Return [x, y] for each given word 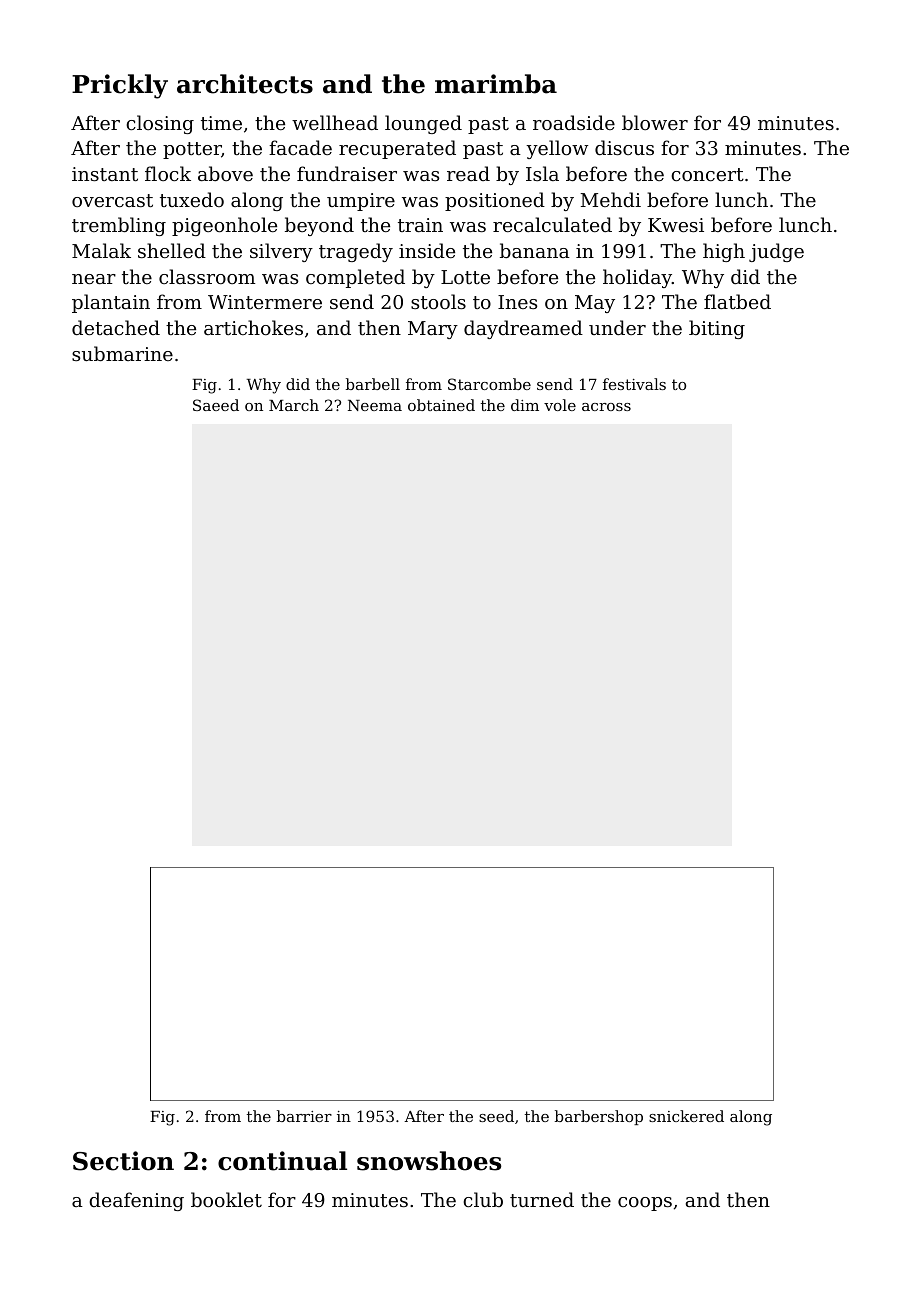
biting [717, 329]
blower [655, 122]
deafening [136, 1201]
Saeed [216, 405]
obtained [441, 405]
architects [245, 84]
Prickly [120, 86]
